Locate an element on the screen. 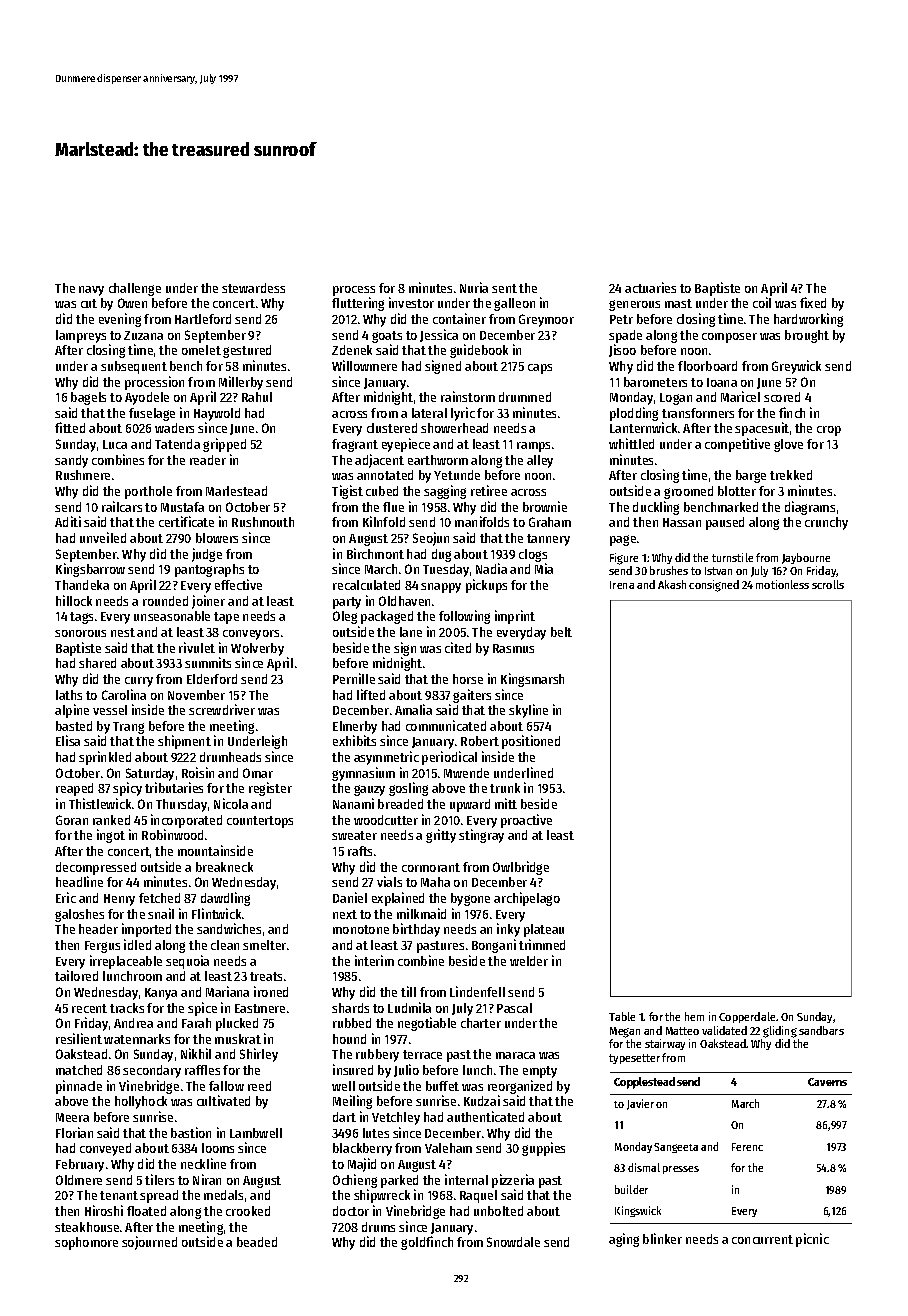 The width and height of the screenshot is (908, 1316). stewardess is located at coordinates (253, 288).
